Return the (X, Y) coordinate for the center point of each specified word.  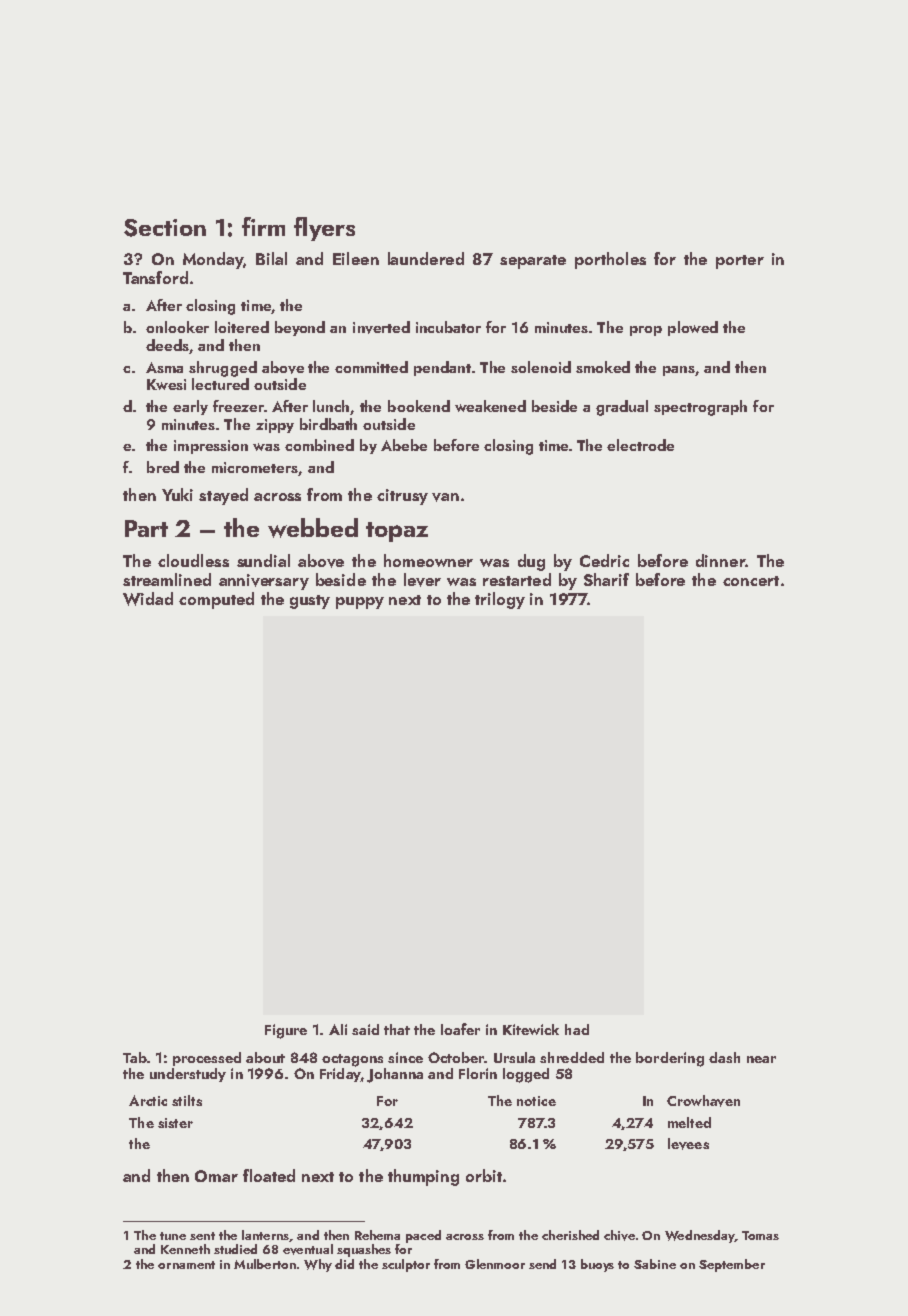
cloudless (193, 560)
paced (423, 1236)
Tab (135, 1057)
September (732, 1265)
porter (740, 262)
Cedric (604, 560)
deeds (168, 346)
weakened (490, 406)
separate (533, 262)
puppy (360, 603)
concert (751, 581)
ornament (186, 1265)
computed (216, 600)
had (577, 1029)
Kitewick (531, 1029)
